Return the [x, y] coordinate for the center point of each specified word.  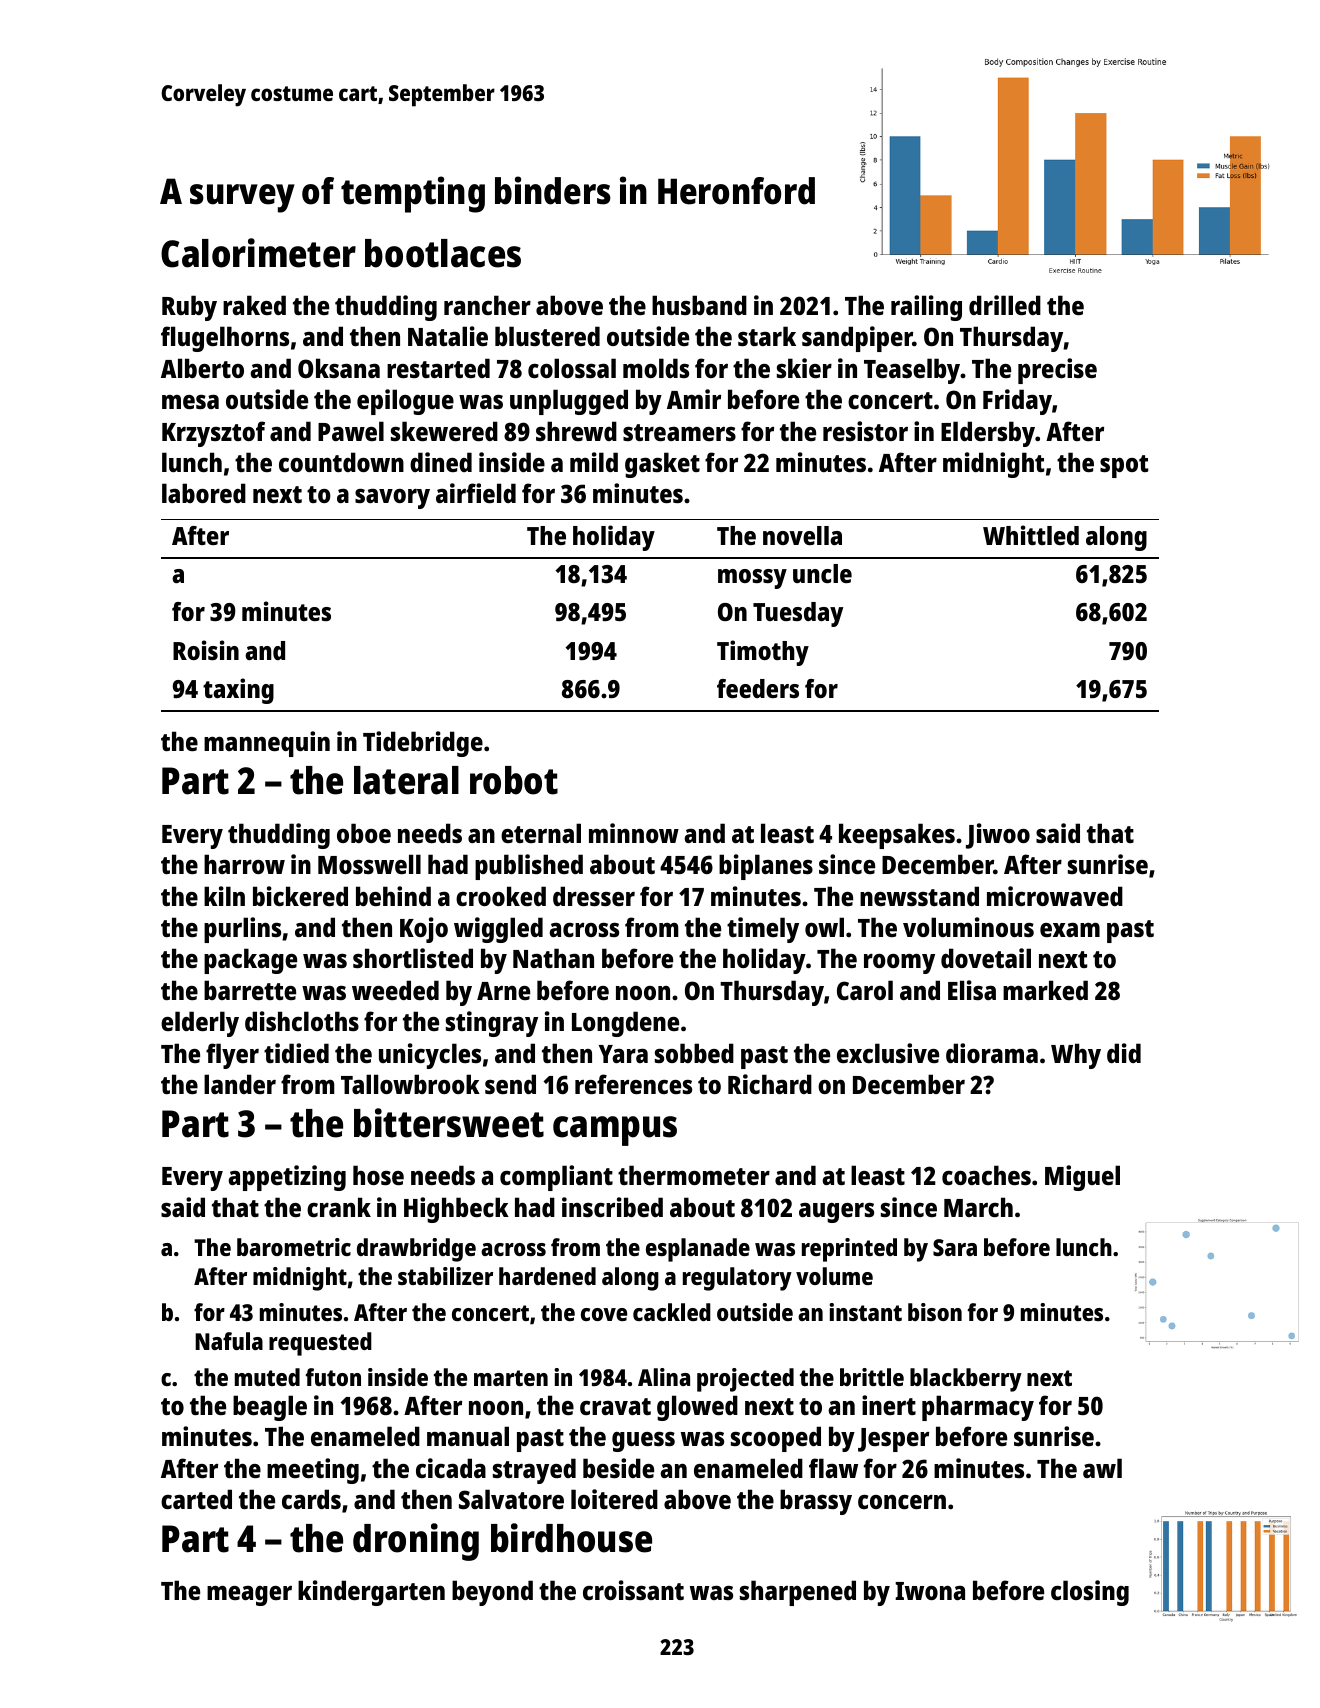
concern [902, 1502]
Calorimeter [258, 253]
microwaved [1055, 896]
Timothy [763, 653]
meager [249, 1596]
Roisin [206, 650]
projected [745, 1380]
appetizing [287, 1178]
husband [699, 305]
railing [926, 308]
